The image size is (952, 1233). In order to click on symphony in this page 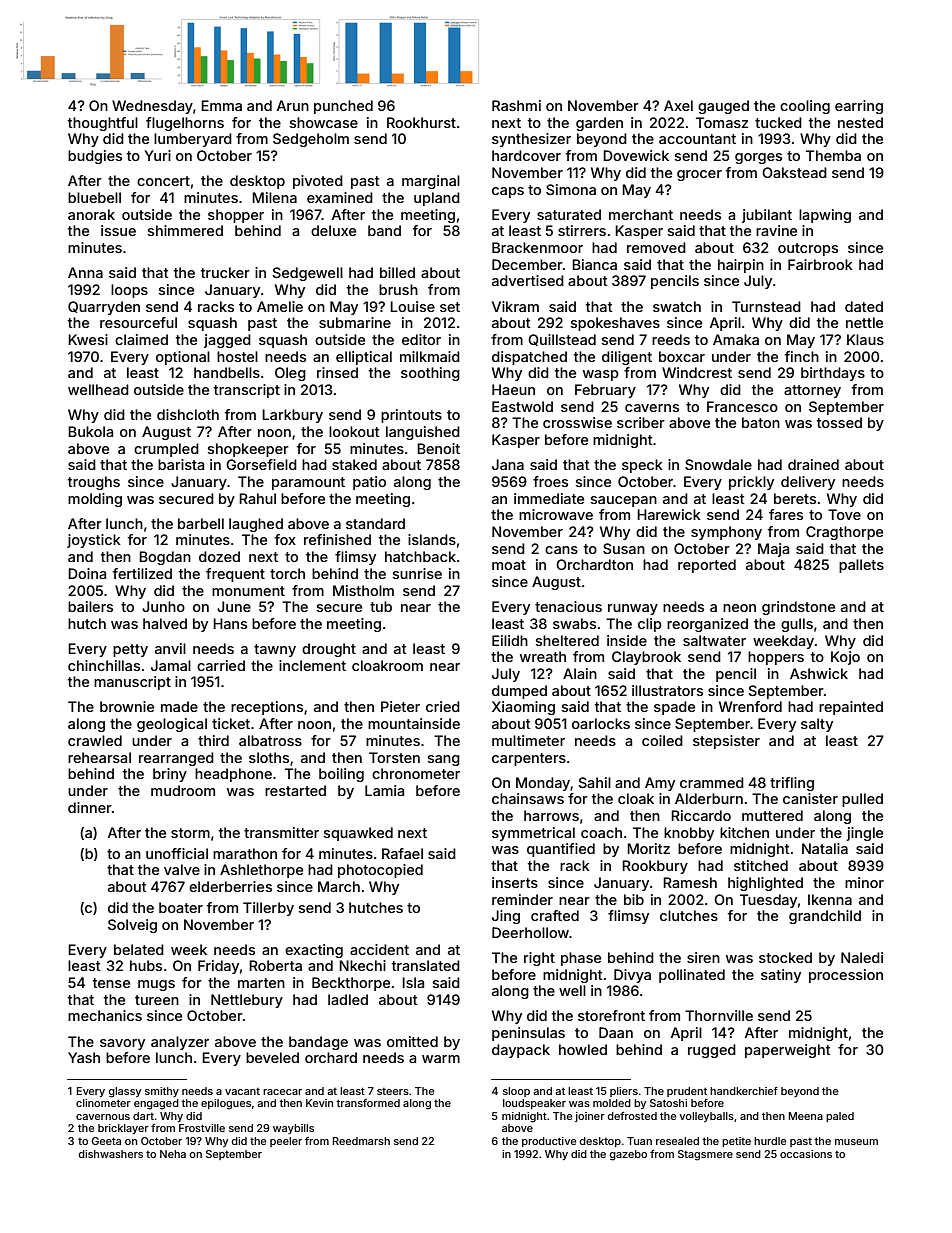, I will do `click(726, 533)`.
